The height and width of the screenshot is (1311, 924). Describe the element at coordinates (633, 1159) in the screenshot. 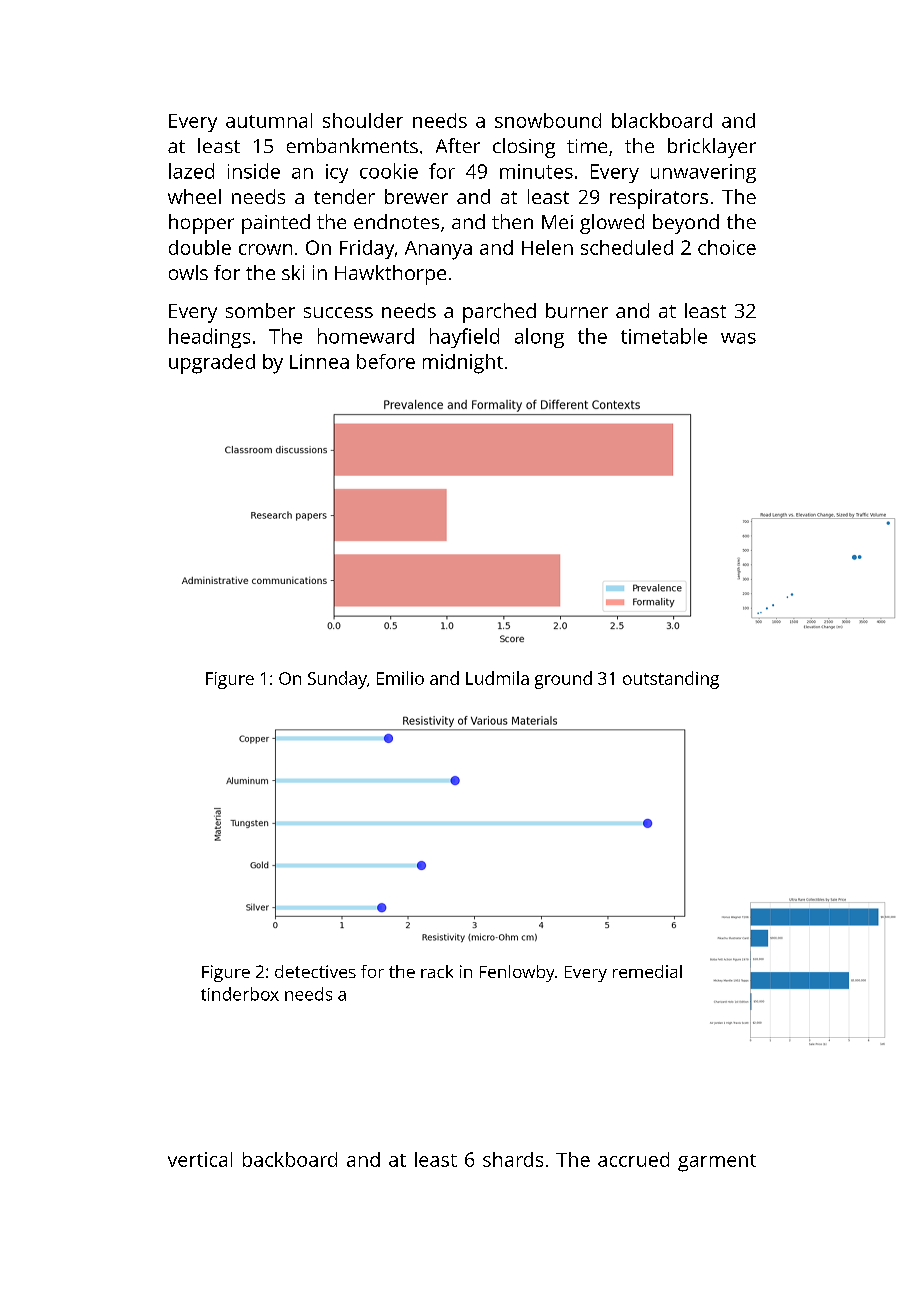

I see `accrued` at that location.
